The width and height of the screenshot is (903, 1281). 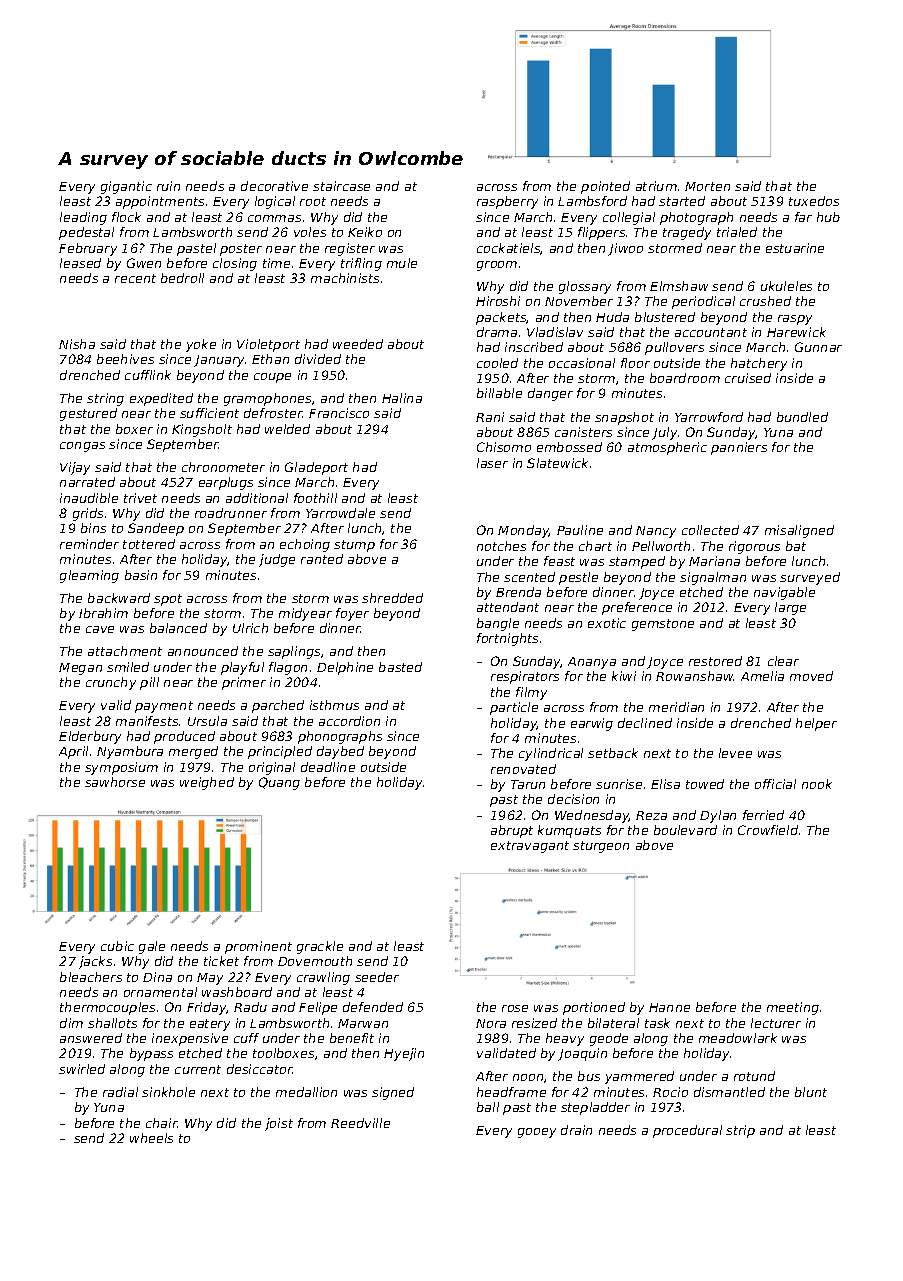 What do you see at coordinates (152, 947) in the screenshot?
I see `gale` at bounding box center [152, 947].
